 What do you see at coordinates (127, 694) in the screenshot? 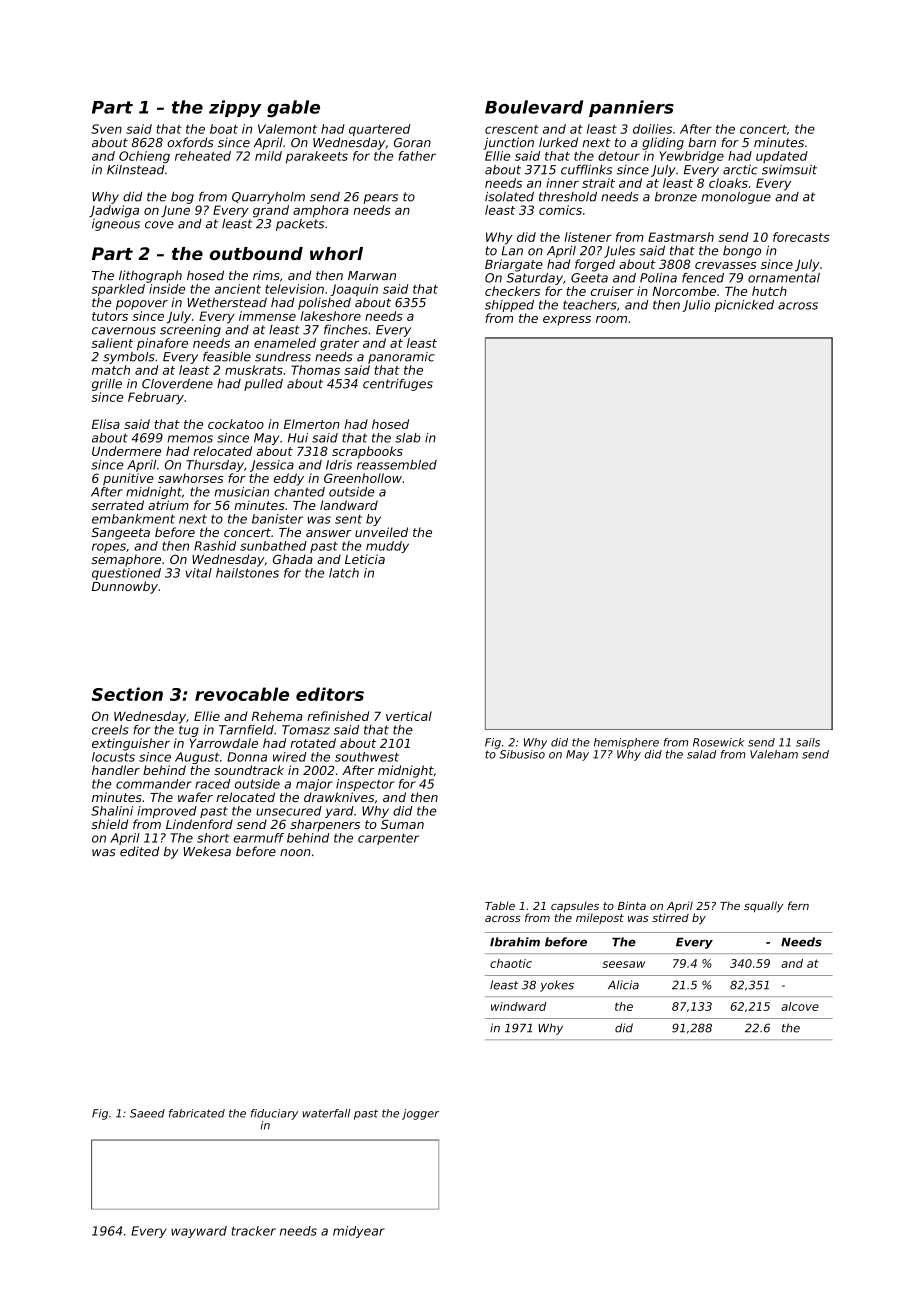
I see `Section` at bounding box center [127, 694].
